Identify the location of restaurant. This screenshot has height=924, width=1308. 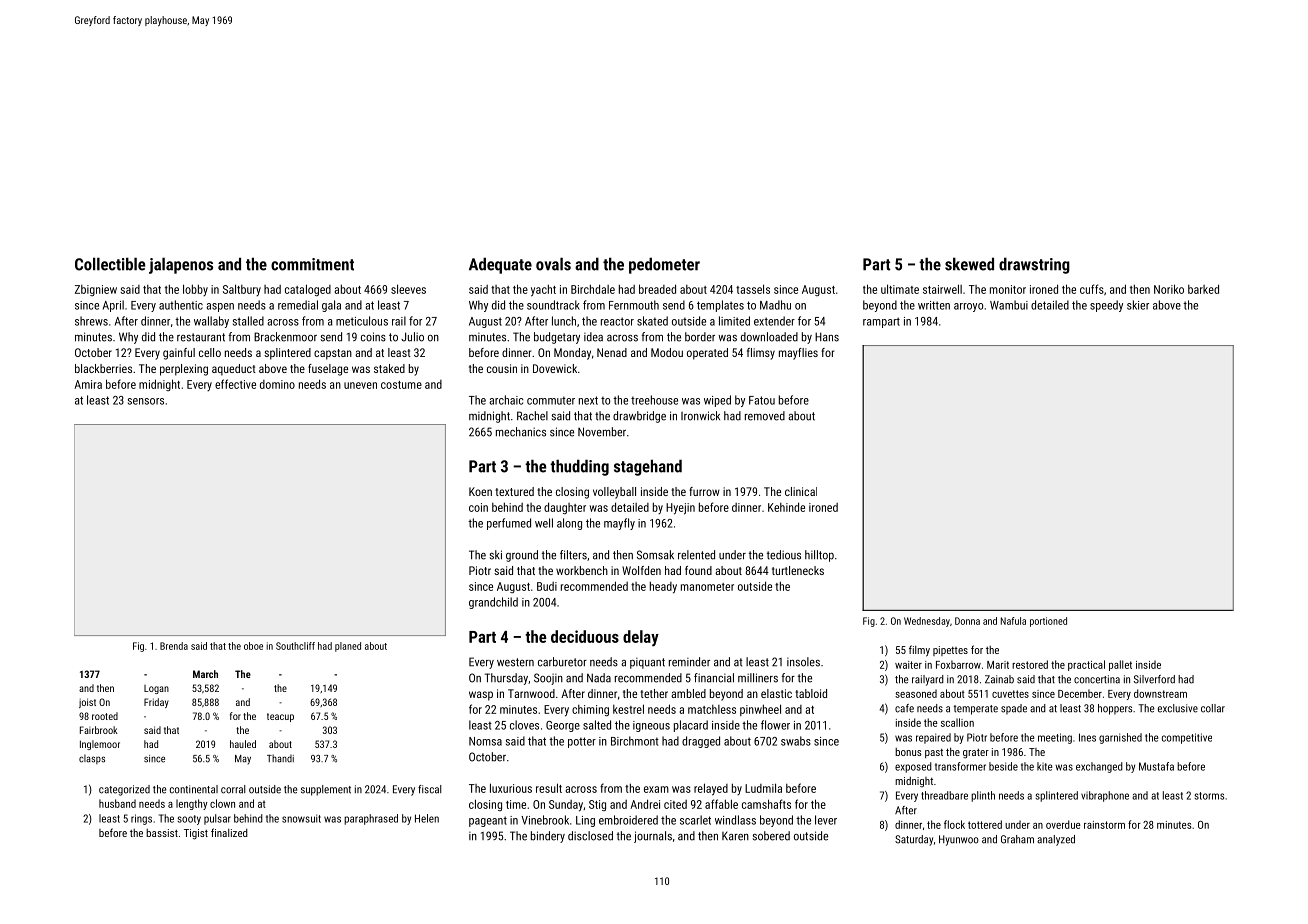
(201, 337).
